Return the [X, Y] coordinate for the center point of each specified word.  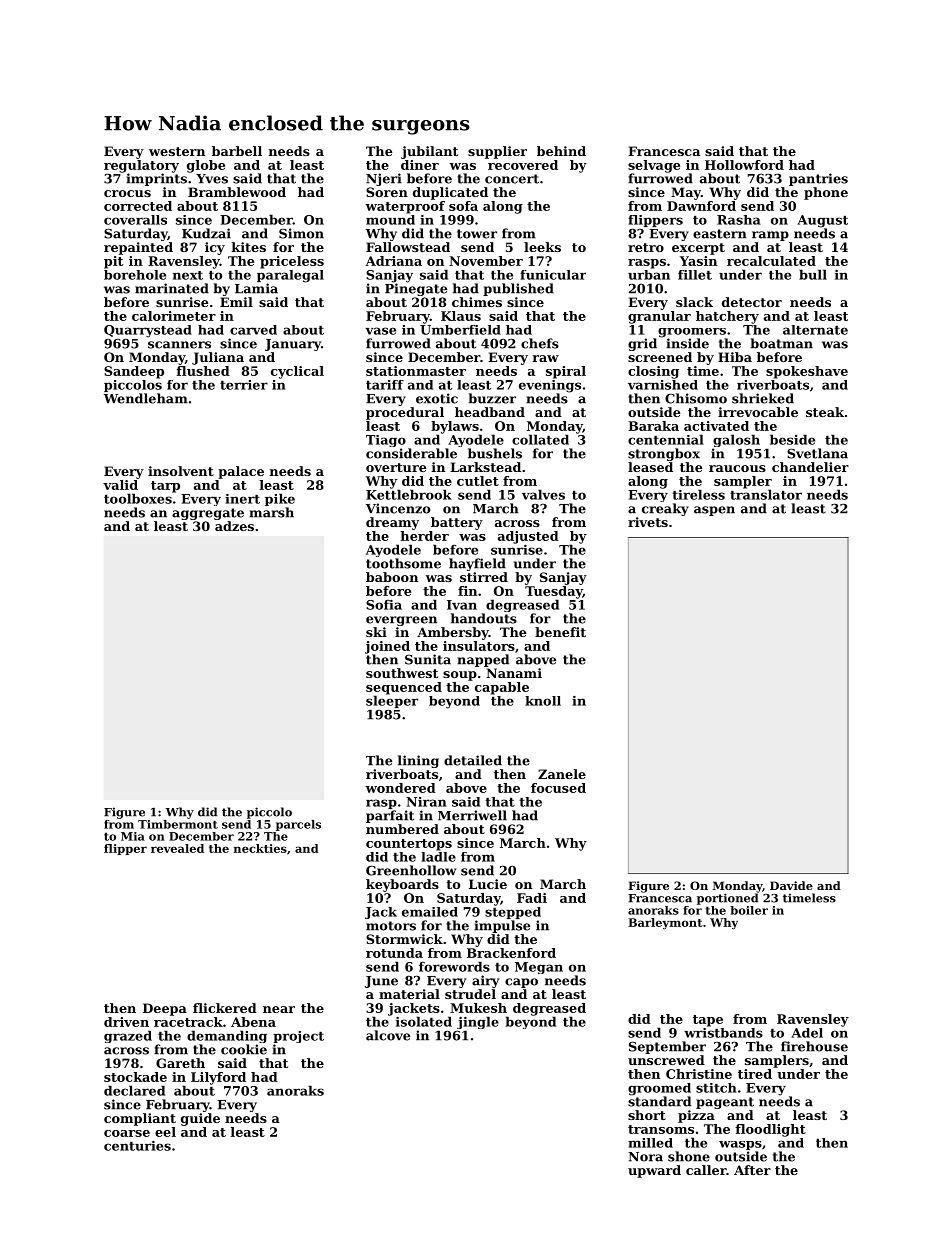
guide [200, 1119]
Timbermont [178, 824]
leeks [542, 247]
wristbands [723, 1033]
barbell [237, 151]
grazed [128, 1036]
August [822, 221]
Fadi [532, 898]
